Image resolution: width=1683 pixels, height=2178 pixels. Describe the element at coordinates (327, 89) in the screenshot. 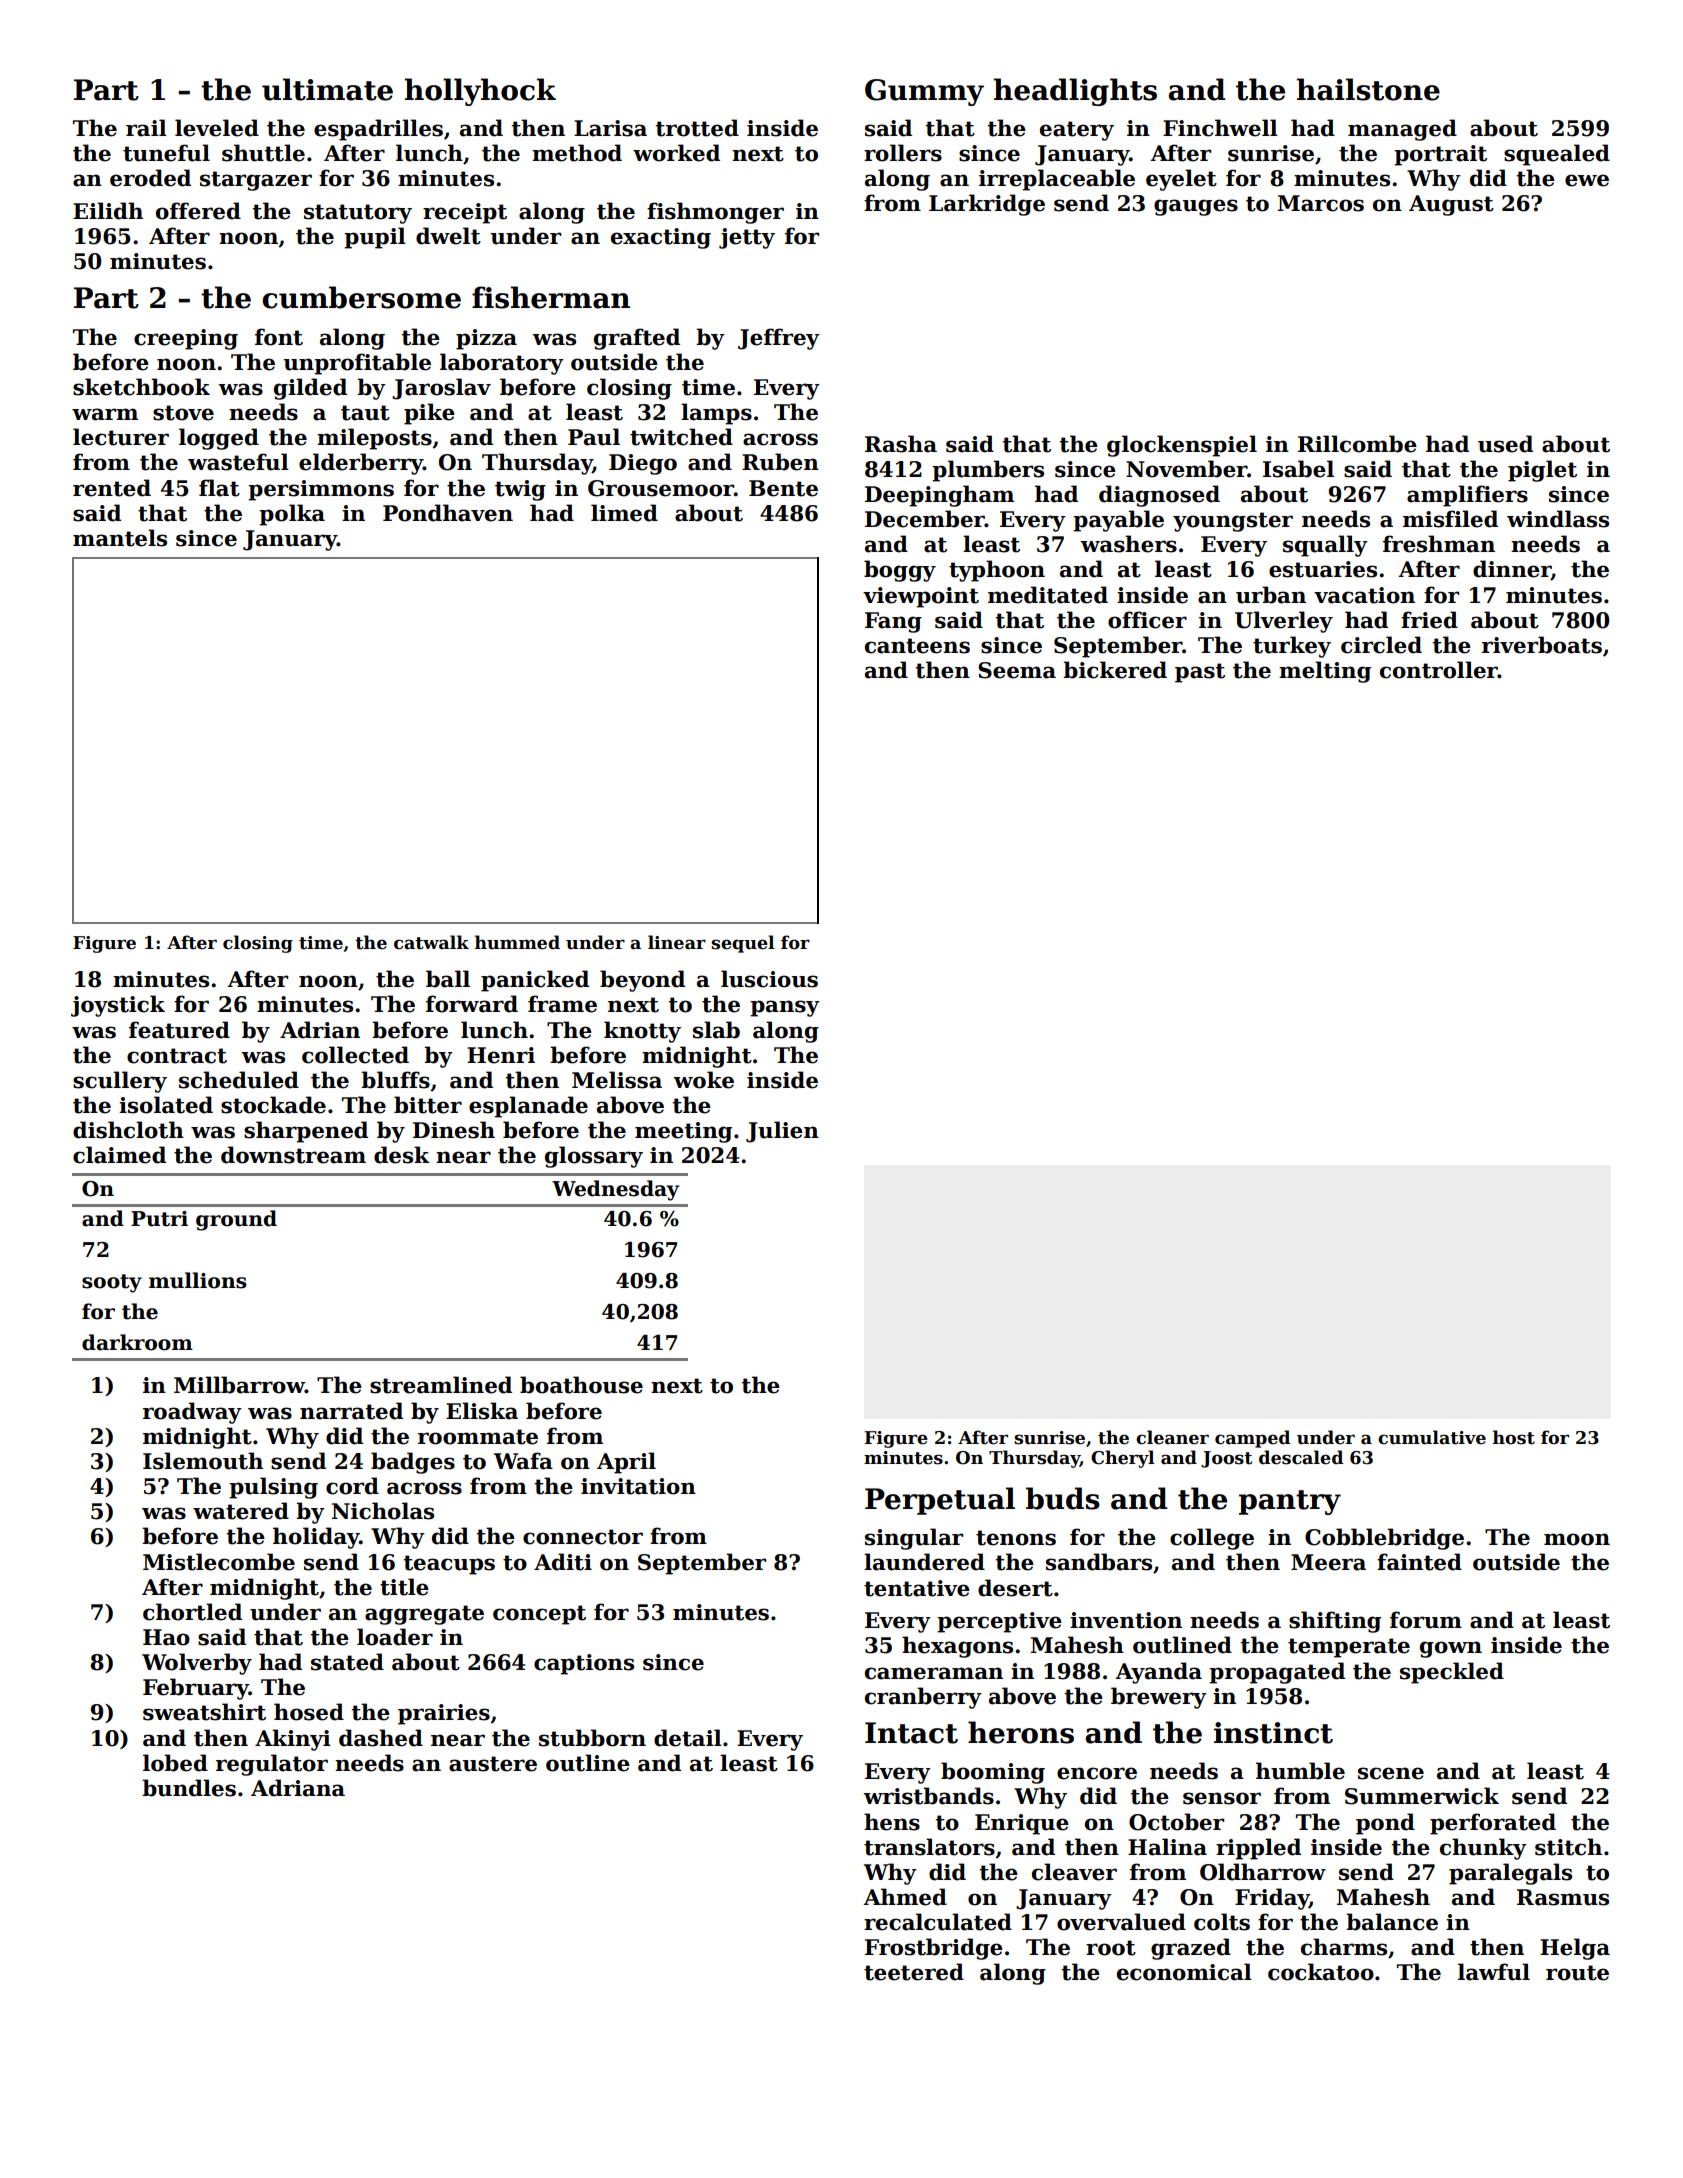

I see `ultimate` at that location.
